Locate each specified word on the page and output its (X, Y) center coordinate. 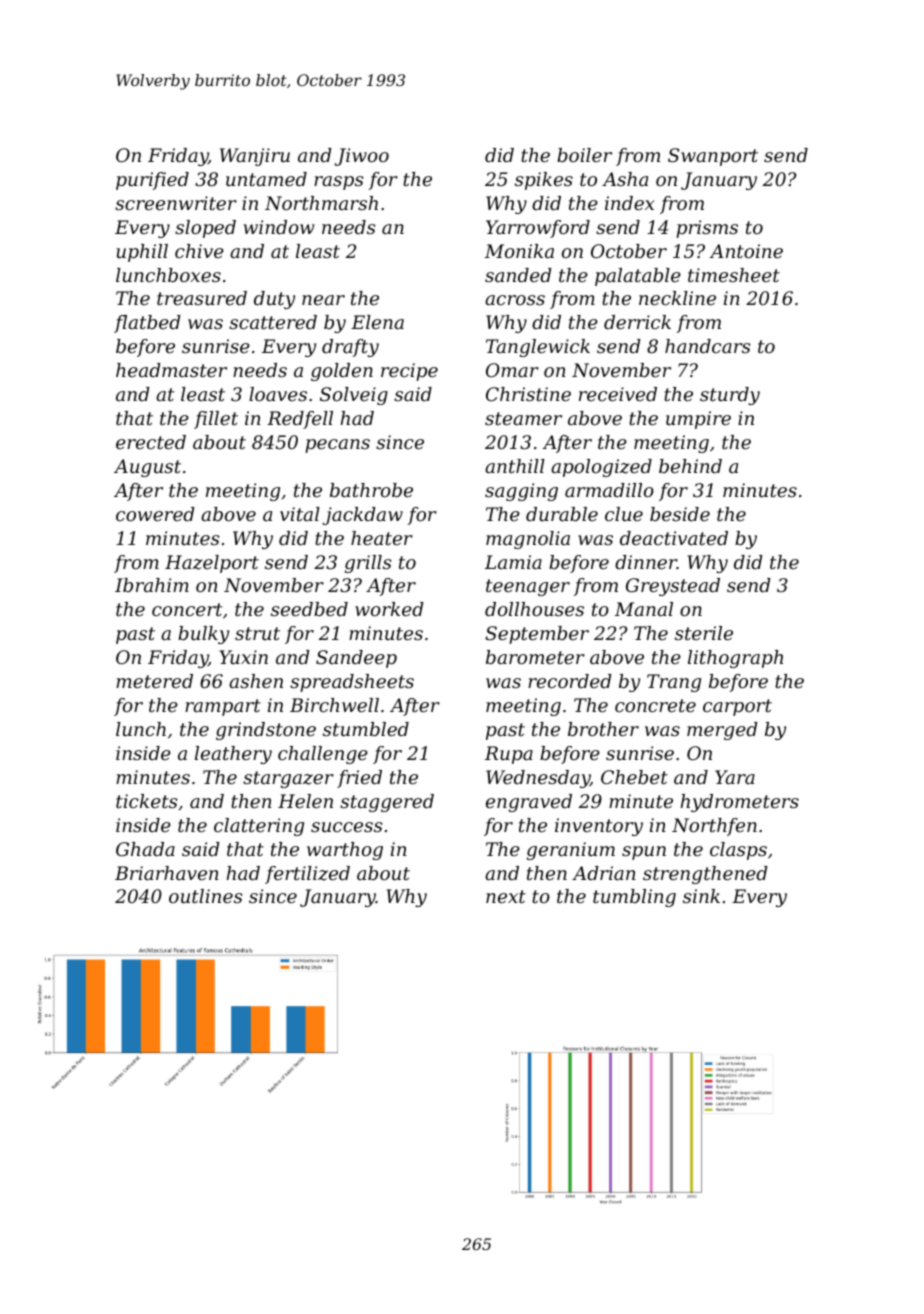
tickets (146, 801)
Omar (512, 370)
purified (152, 181)
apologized (601, 468)
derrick (637, 322)
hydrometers (740, 803)
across (515, 300)
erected (151, 442)
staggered (387, 803)
